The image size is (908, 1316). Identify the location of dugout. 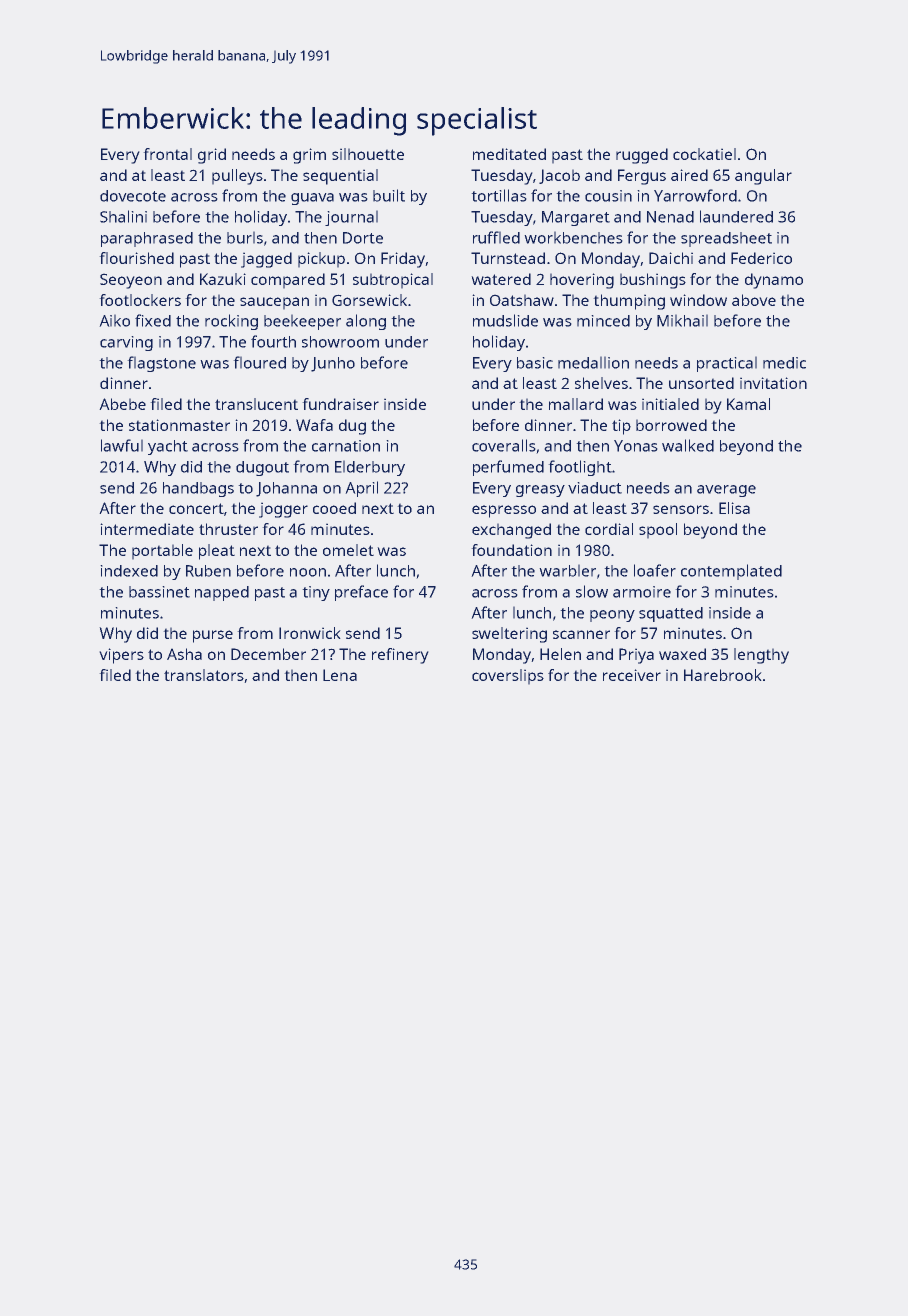
(262, 468).
